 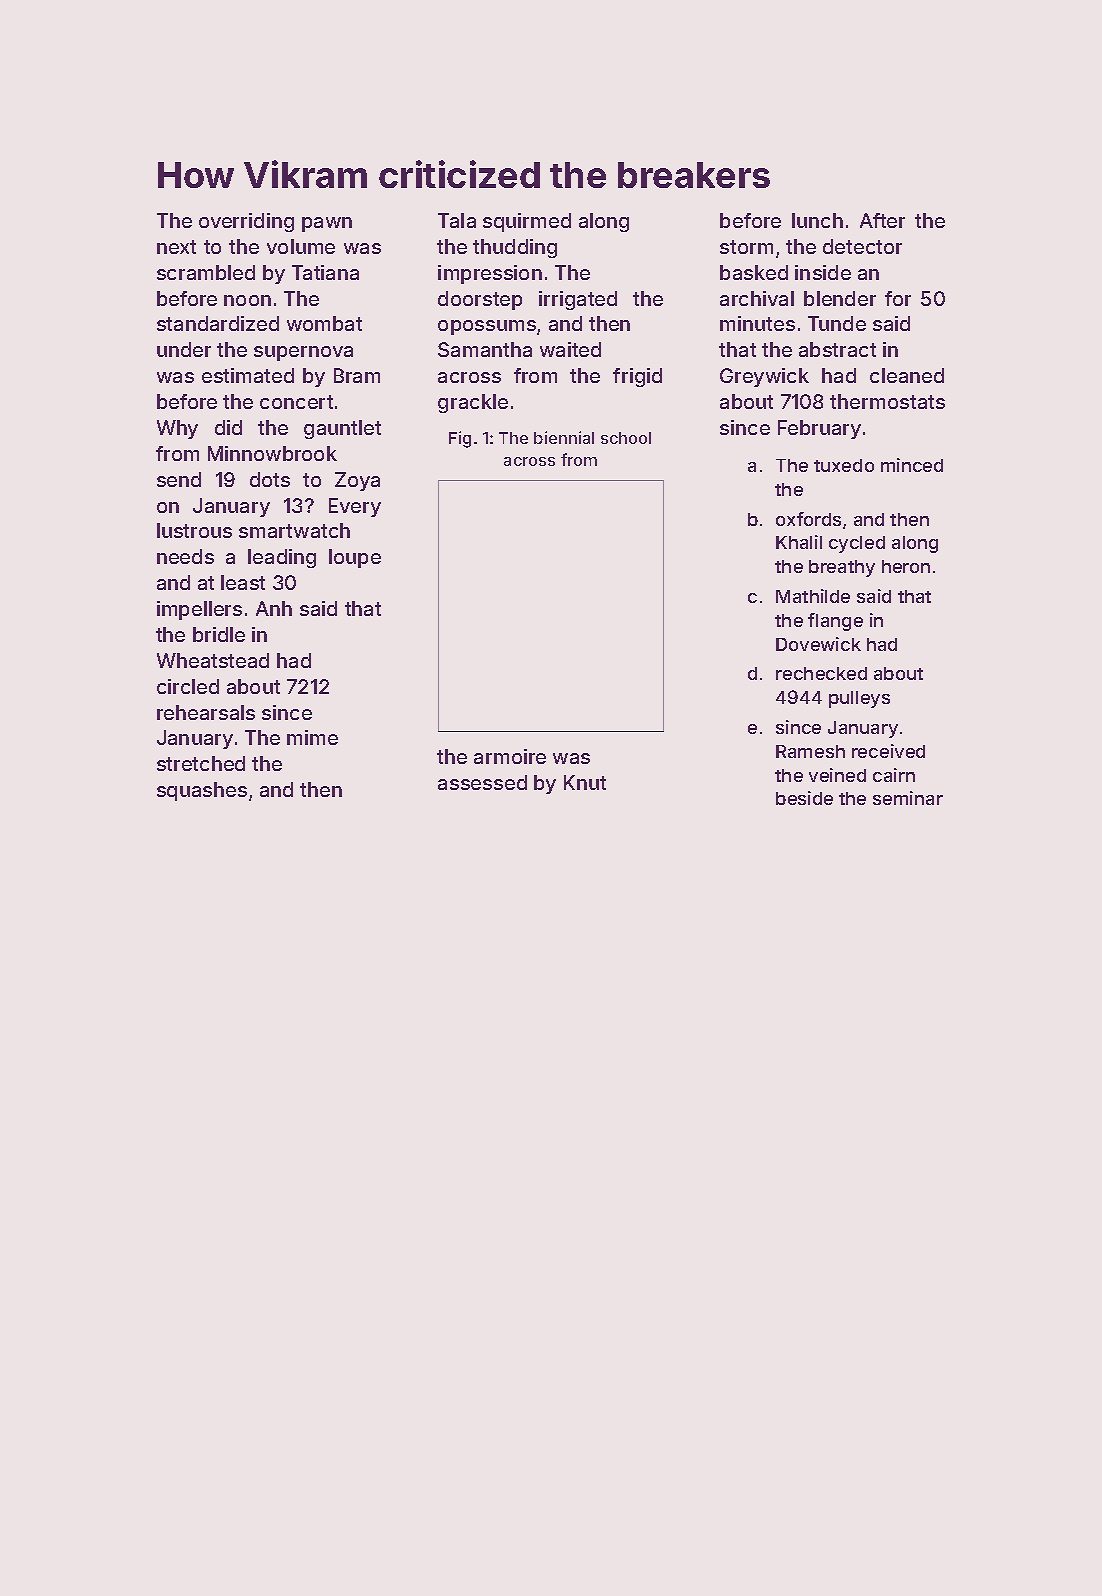 What do you see at coordinates (757, 298) in the screenshot?
I see `archival` at bounding box center [757, 298].
